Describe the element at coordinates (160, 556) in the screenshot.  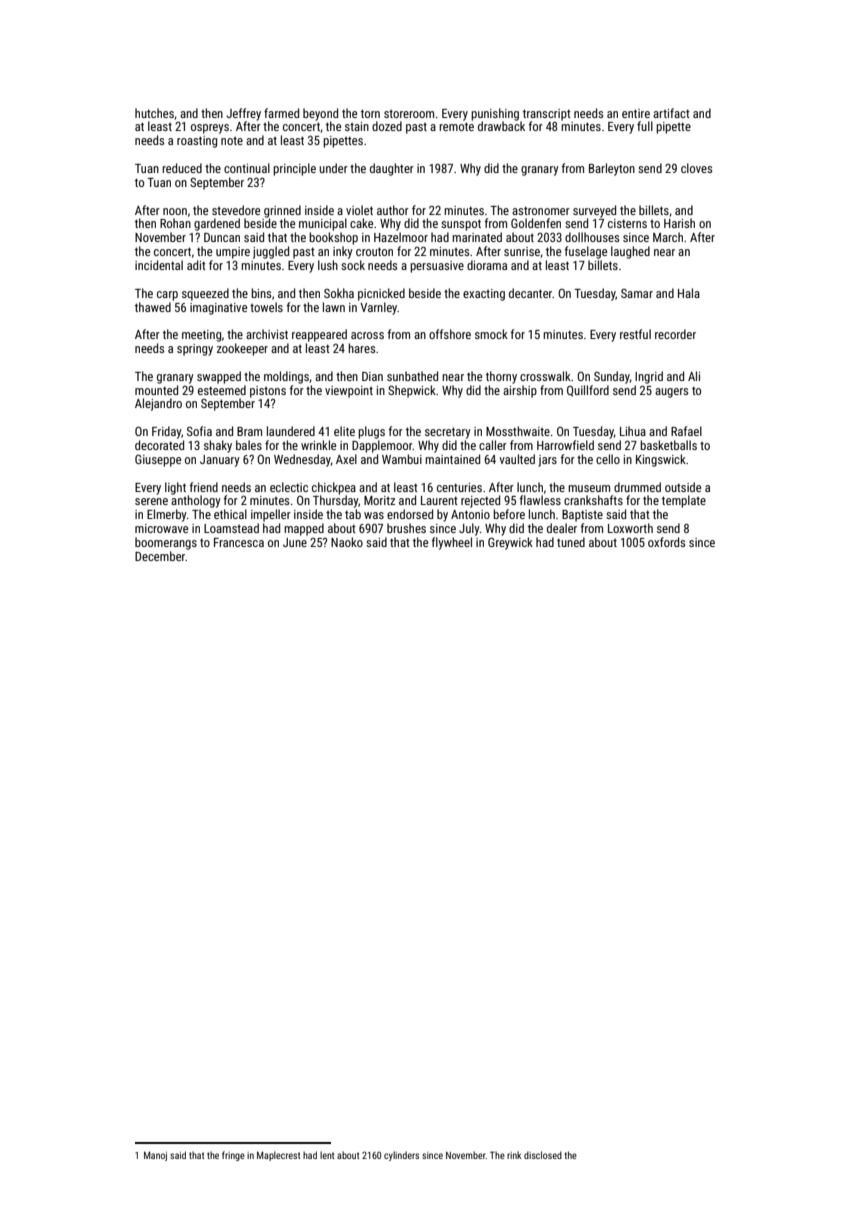
I see `December` at that location.
